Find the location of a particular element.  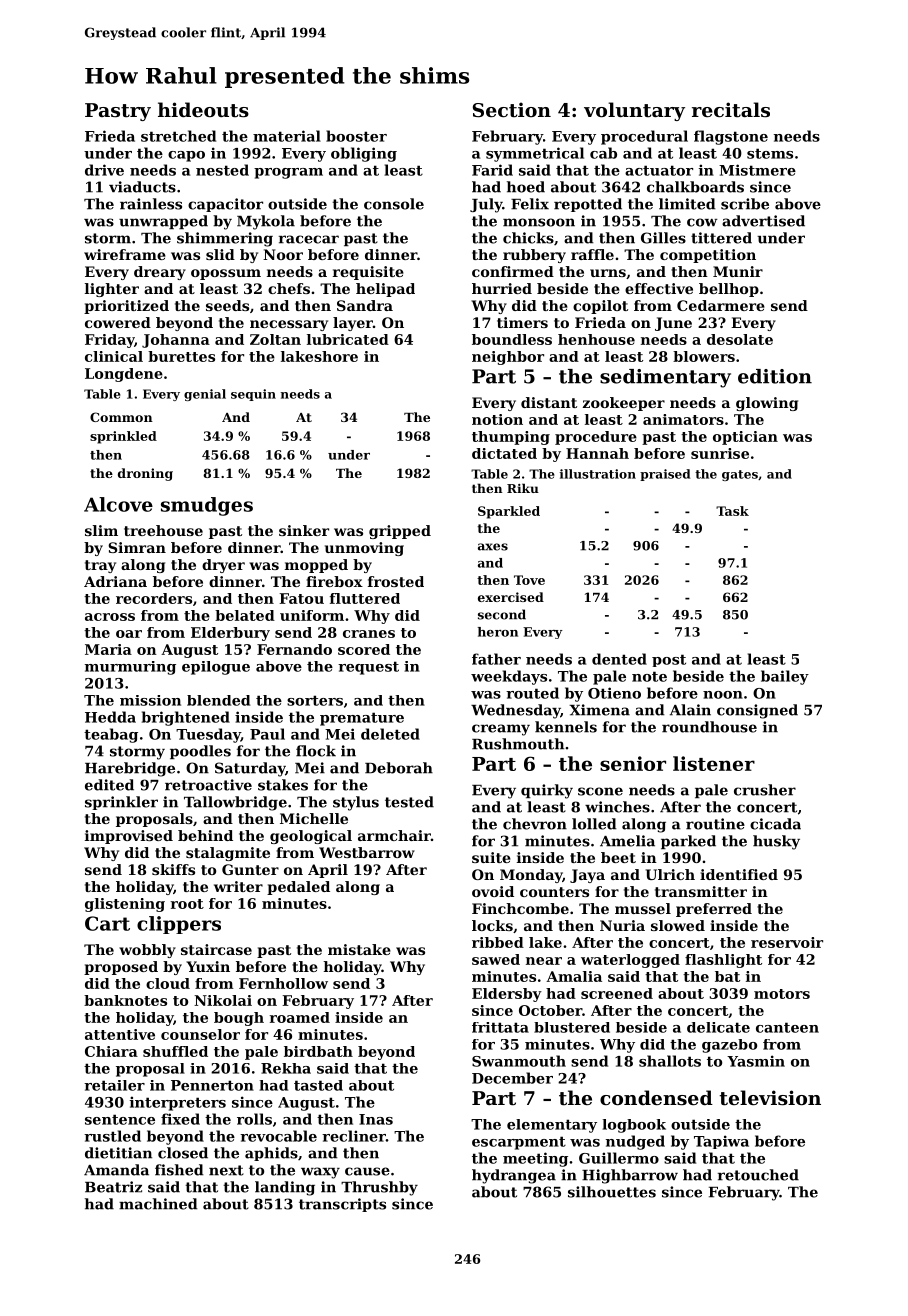

shallots is located at coordinates (670, 1061).
